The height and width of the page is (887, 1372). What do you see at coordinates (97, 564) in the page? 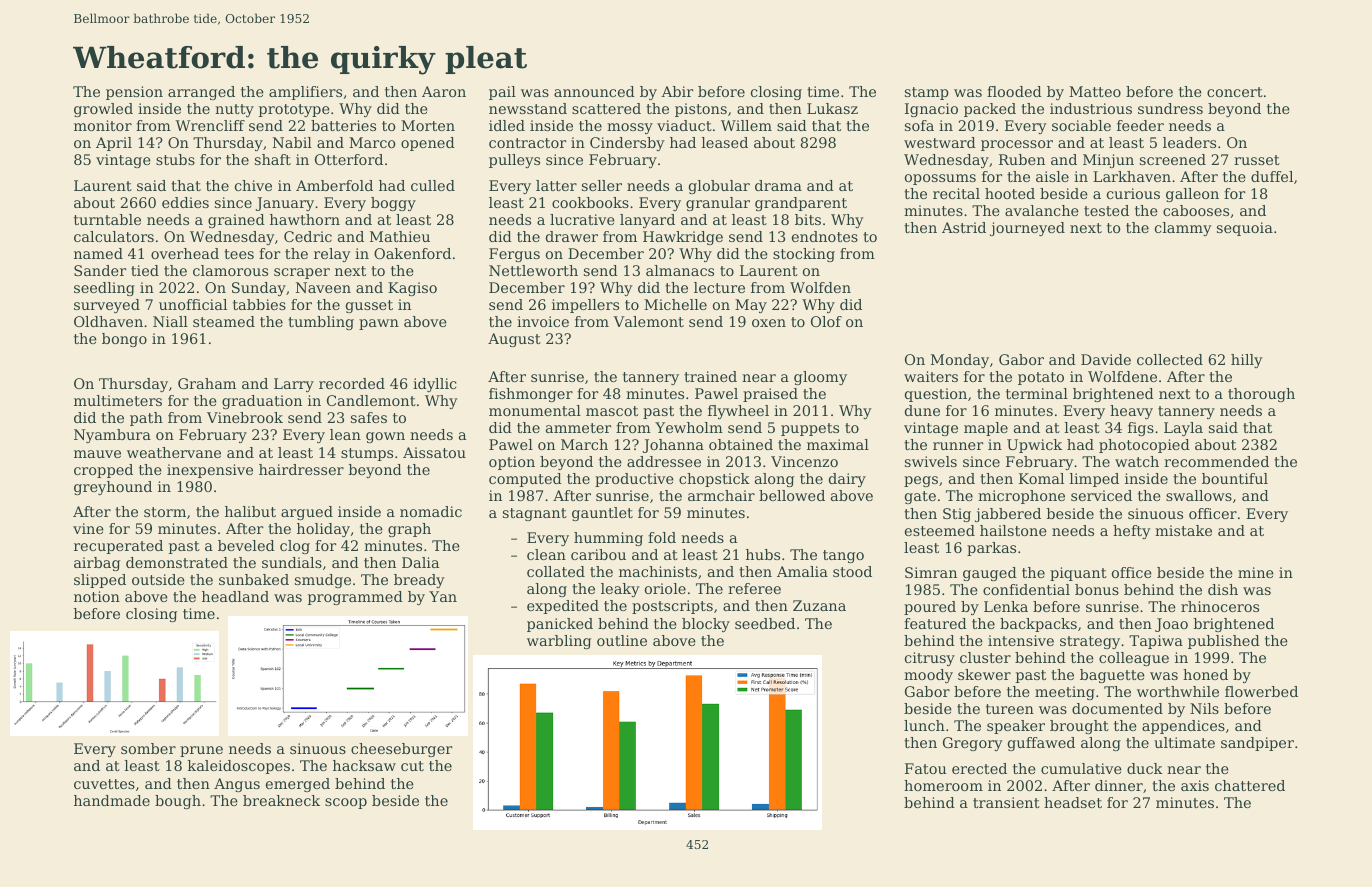
I see `airbag` at bounding box center [97, 564].
